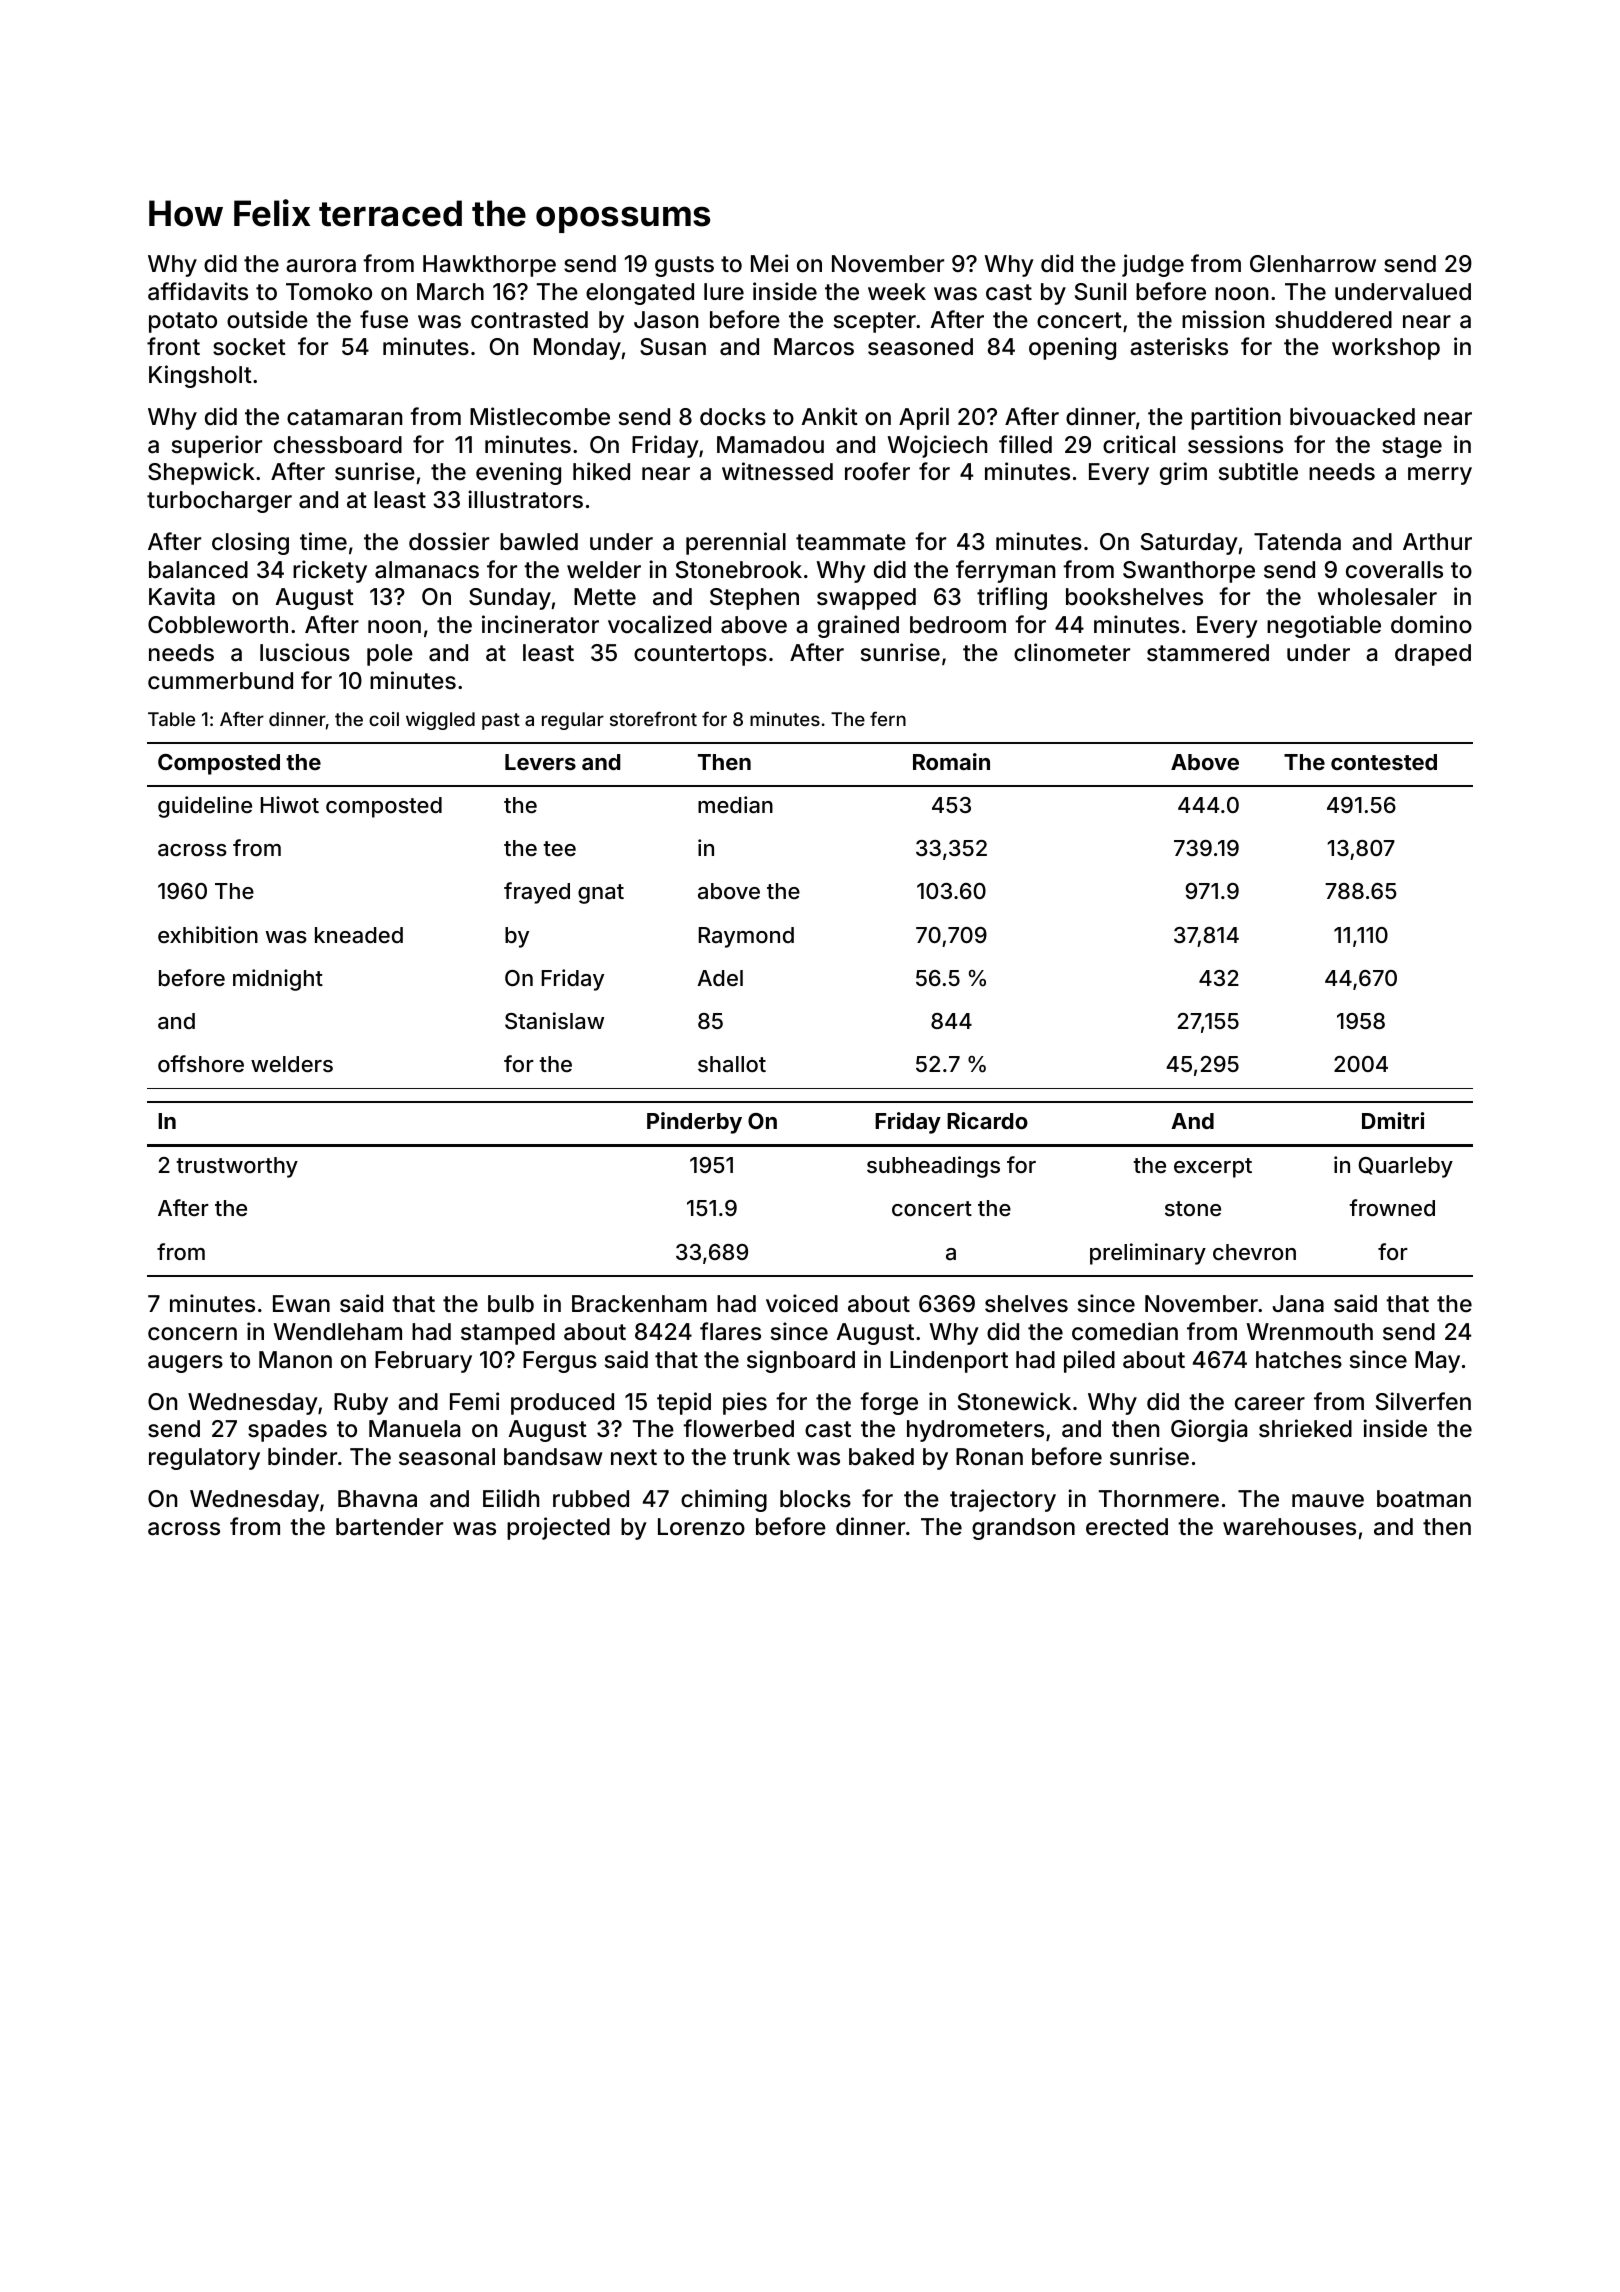  I want to click on offshore, so click(201, 1063).
